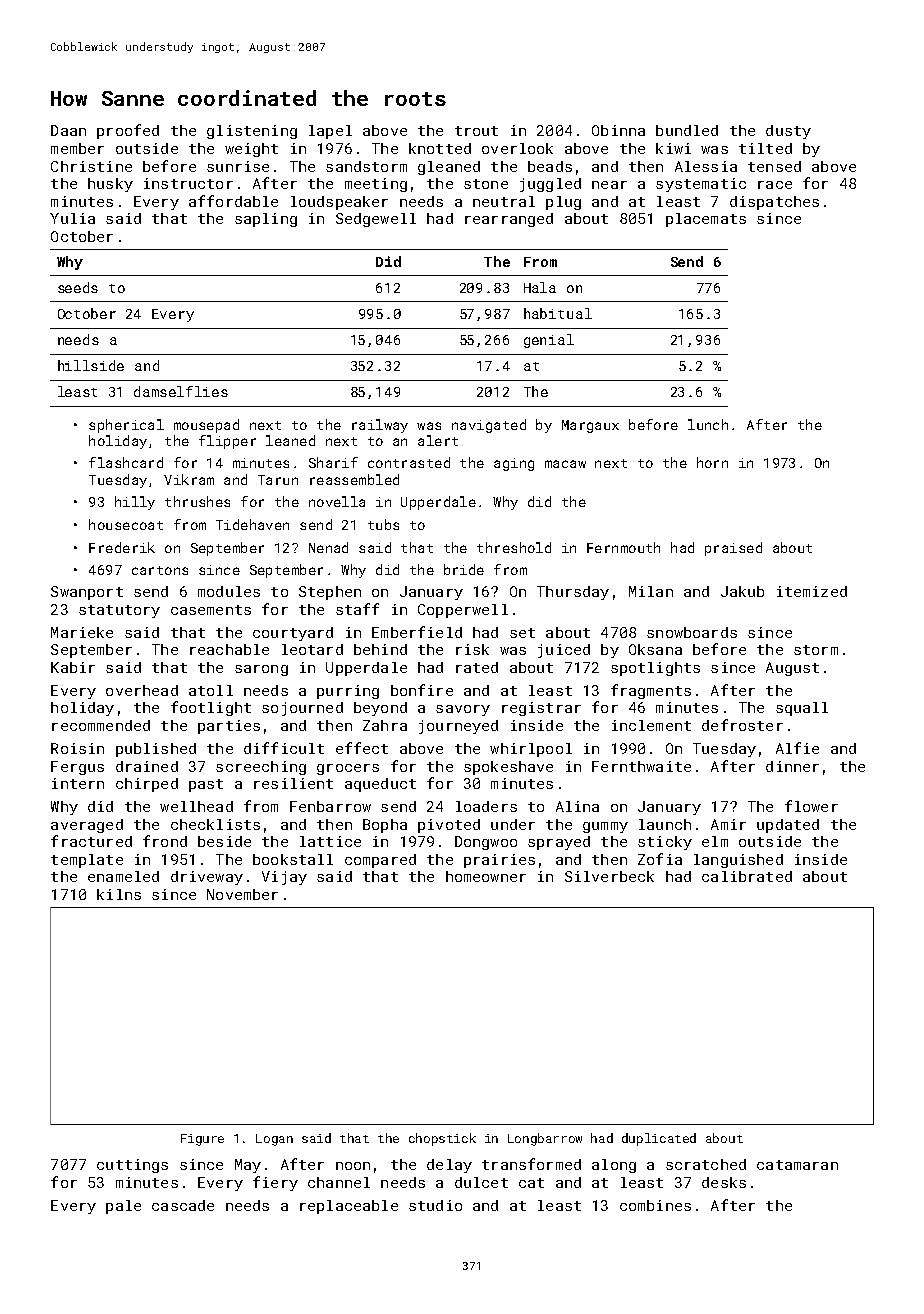 The width and height of the document is (924, 1314). I want to click on cuttings, so click(132, 1166).
